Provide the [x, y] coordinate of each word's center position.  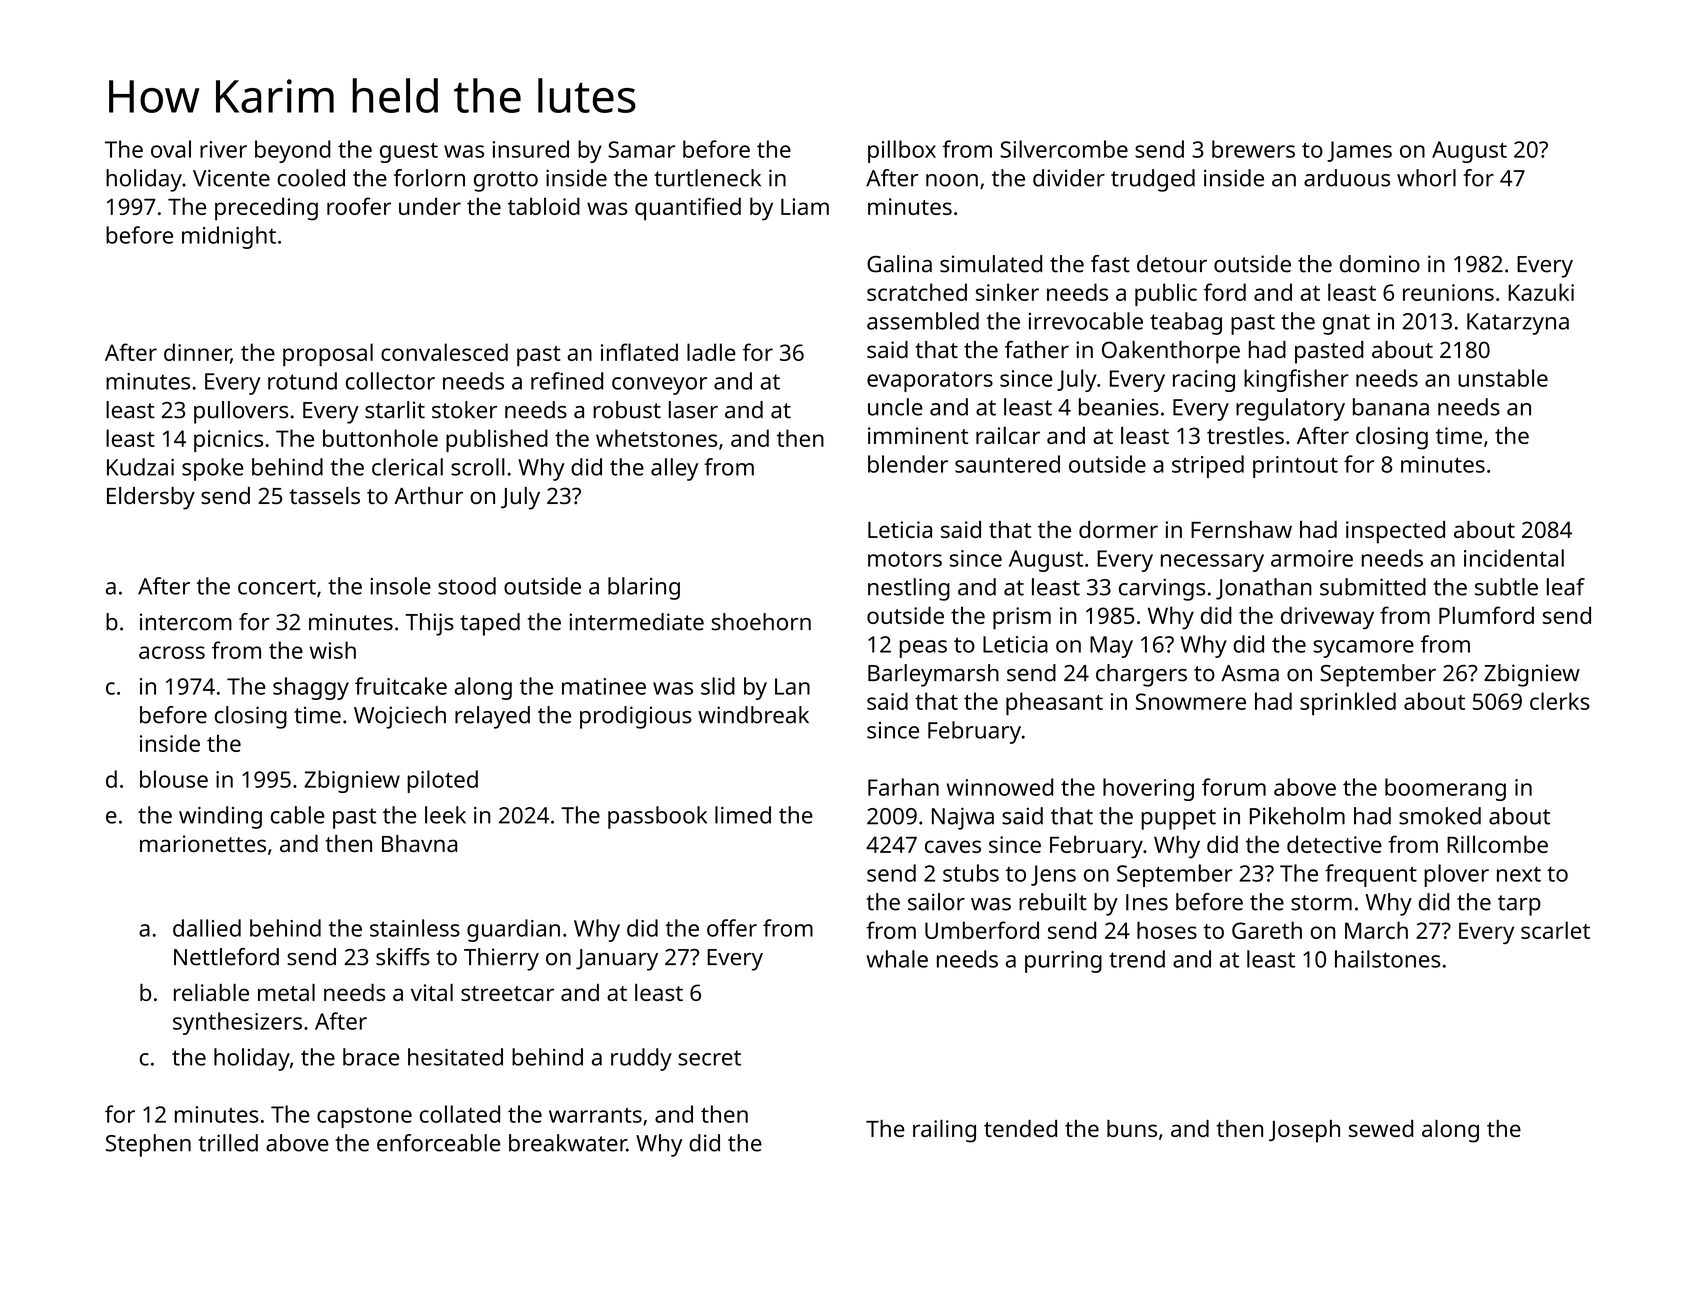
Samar [641, 149]
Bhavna [419, 843]
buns [1132, 1128]
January [617, 960]
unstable [1503, 378]
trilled [228, 1143]
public [1166, 294]
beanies [1119, 407]
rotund [302, 381]
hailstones [1387, 959]
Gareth [1267, 930]
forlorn [429, 178]
